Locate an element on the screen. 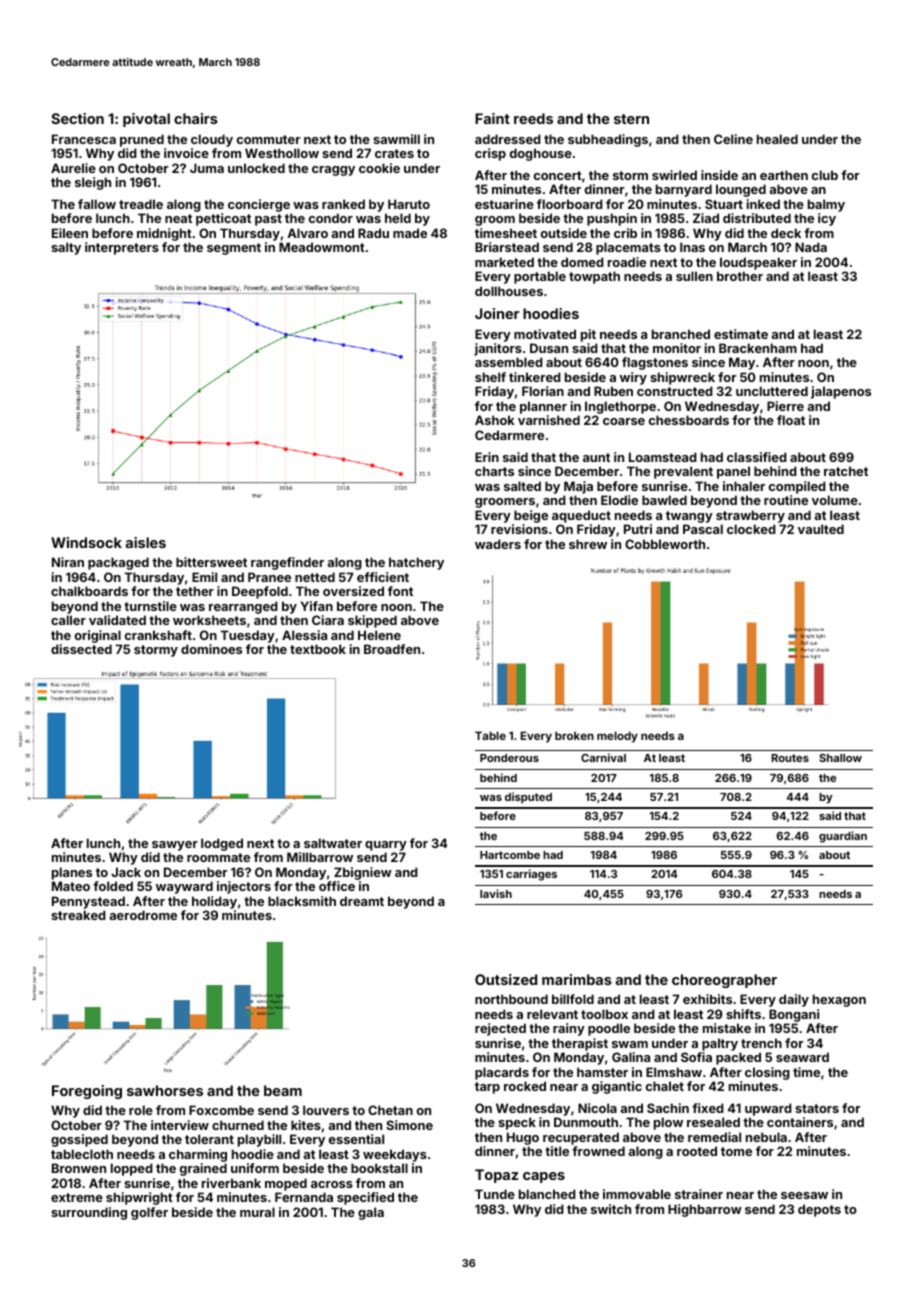  Routes is located at coordinates (790, 758).
